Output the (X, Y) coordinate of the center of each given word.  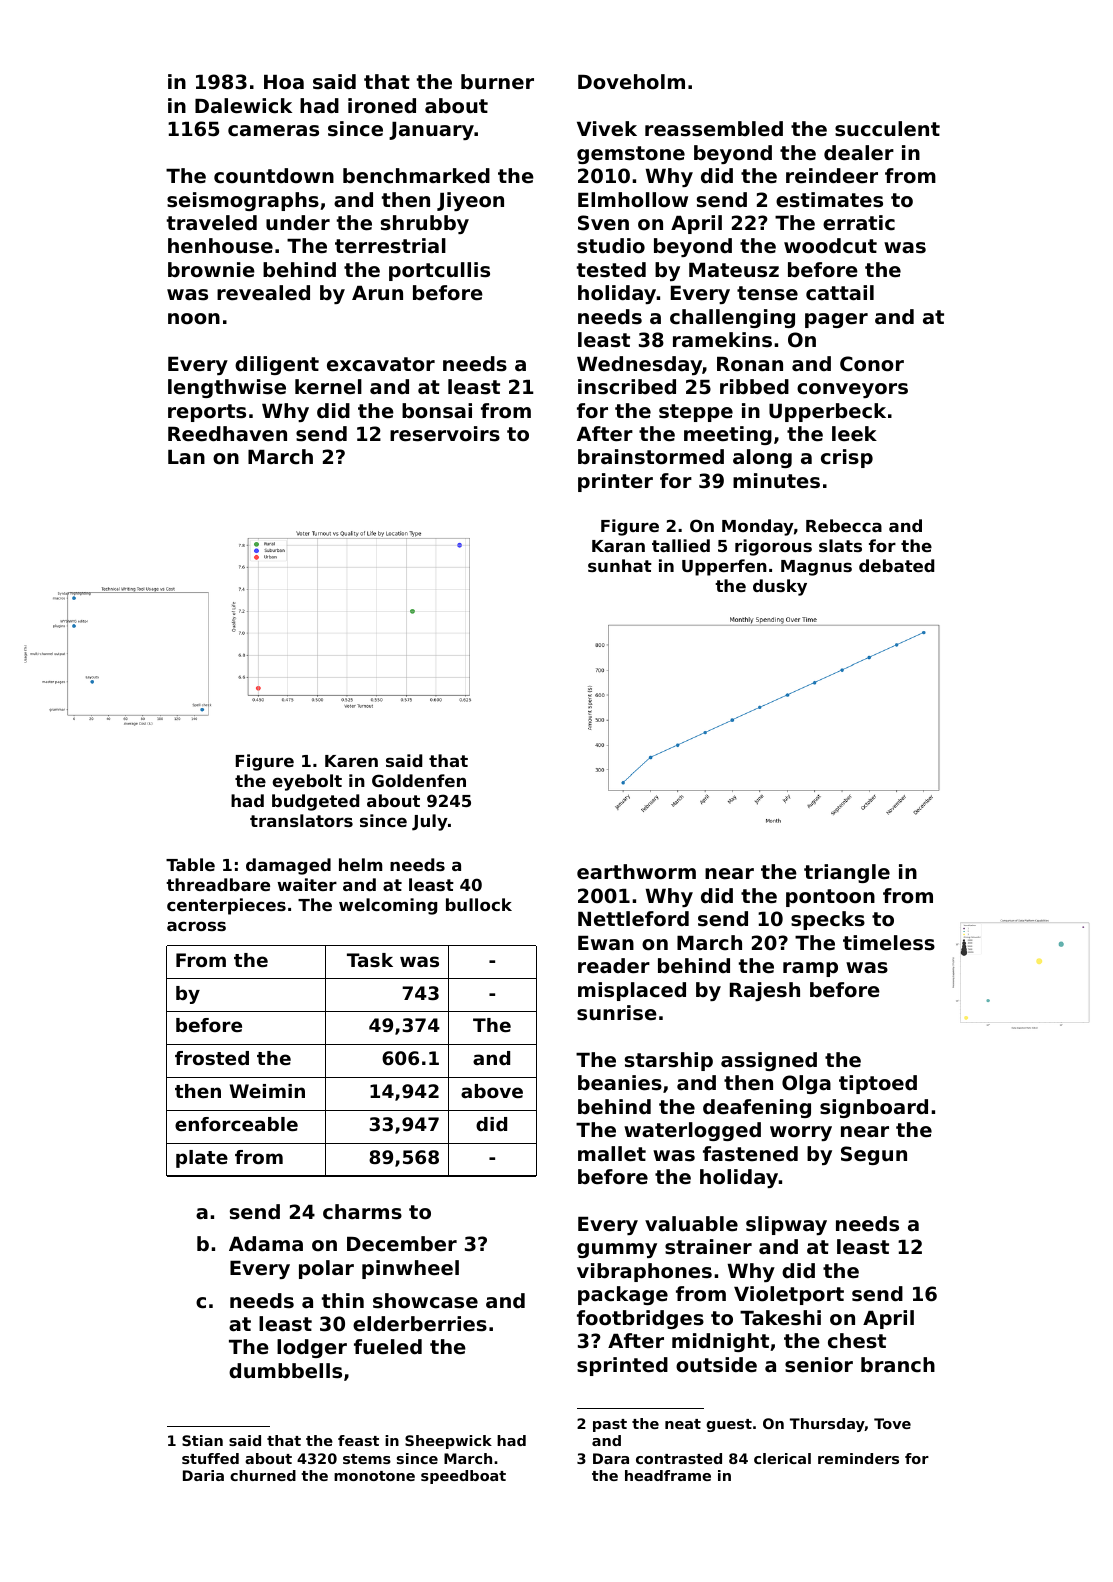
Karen (351, 761)
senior (819, 1365)
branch (898, 1365)
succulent (887, 129)
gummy (617, 1250)
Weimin (267, 1091)
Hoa (284, 82)
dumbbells (285, 1371)
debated (896, 565)
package (623, 1295)
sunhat (620, 565)
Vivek (607, 129)
